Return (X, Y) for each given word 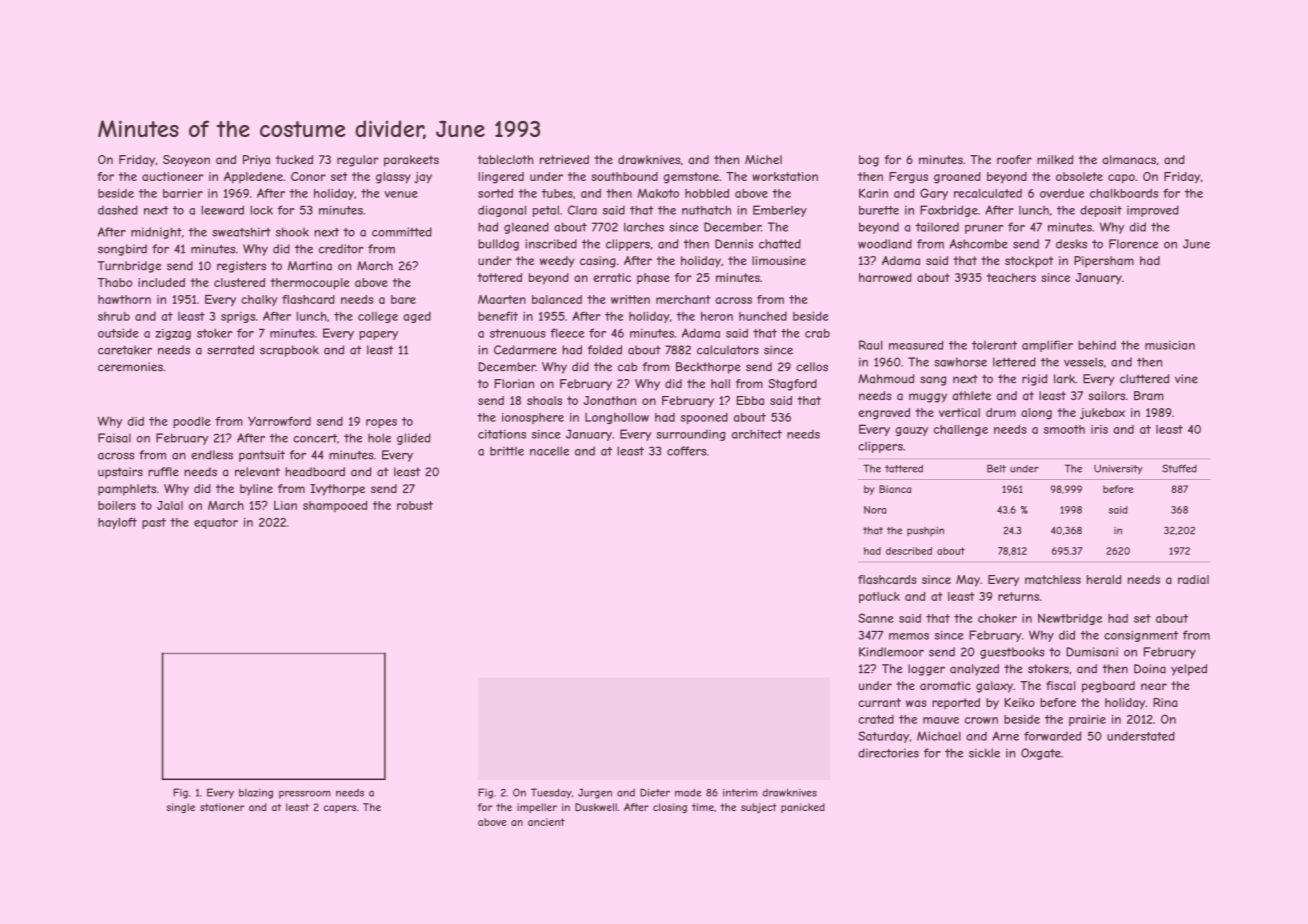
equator (216, 523)
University (1118, 469)
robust (415, 505)
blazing (256, 793)
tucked (294, 159)
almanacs (1129, 160)
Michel (763, 159)
